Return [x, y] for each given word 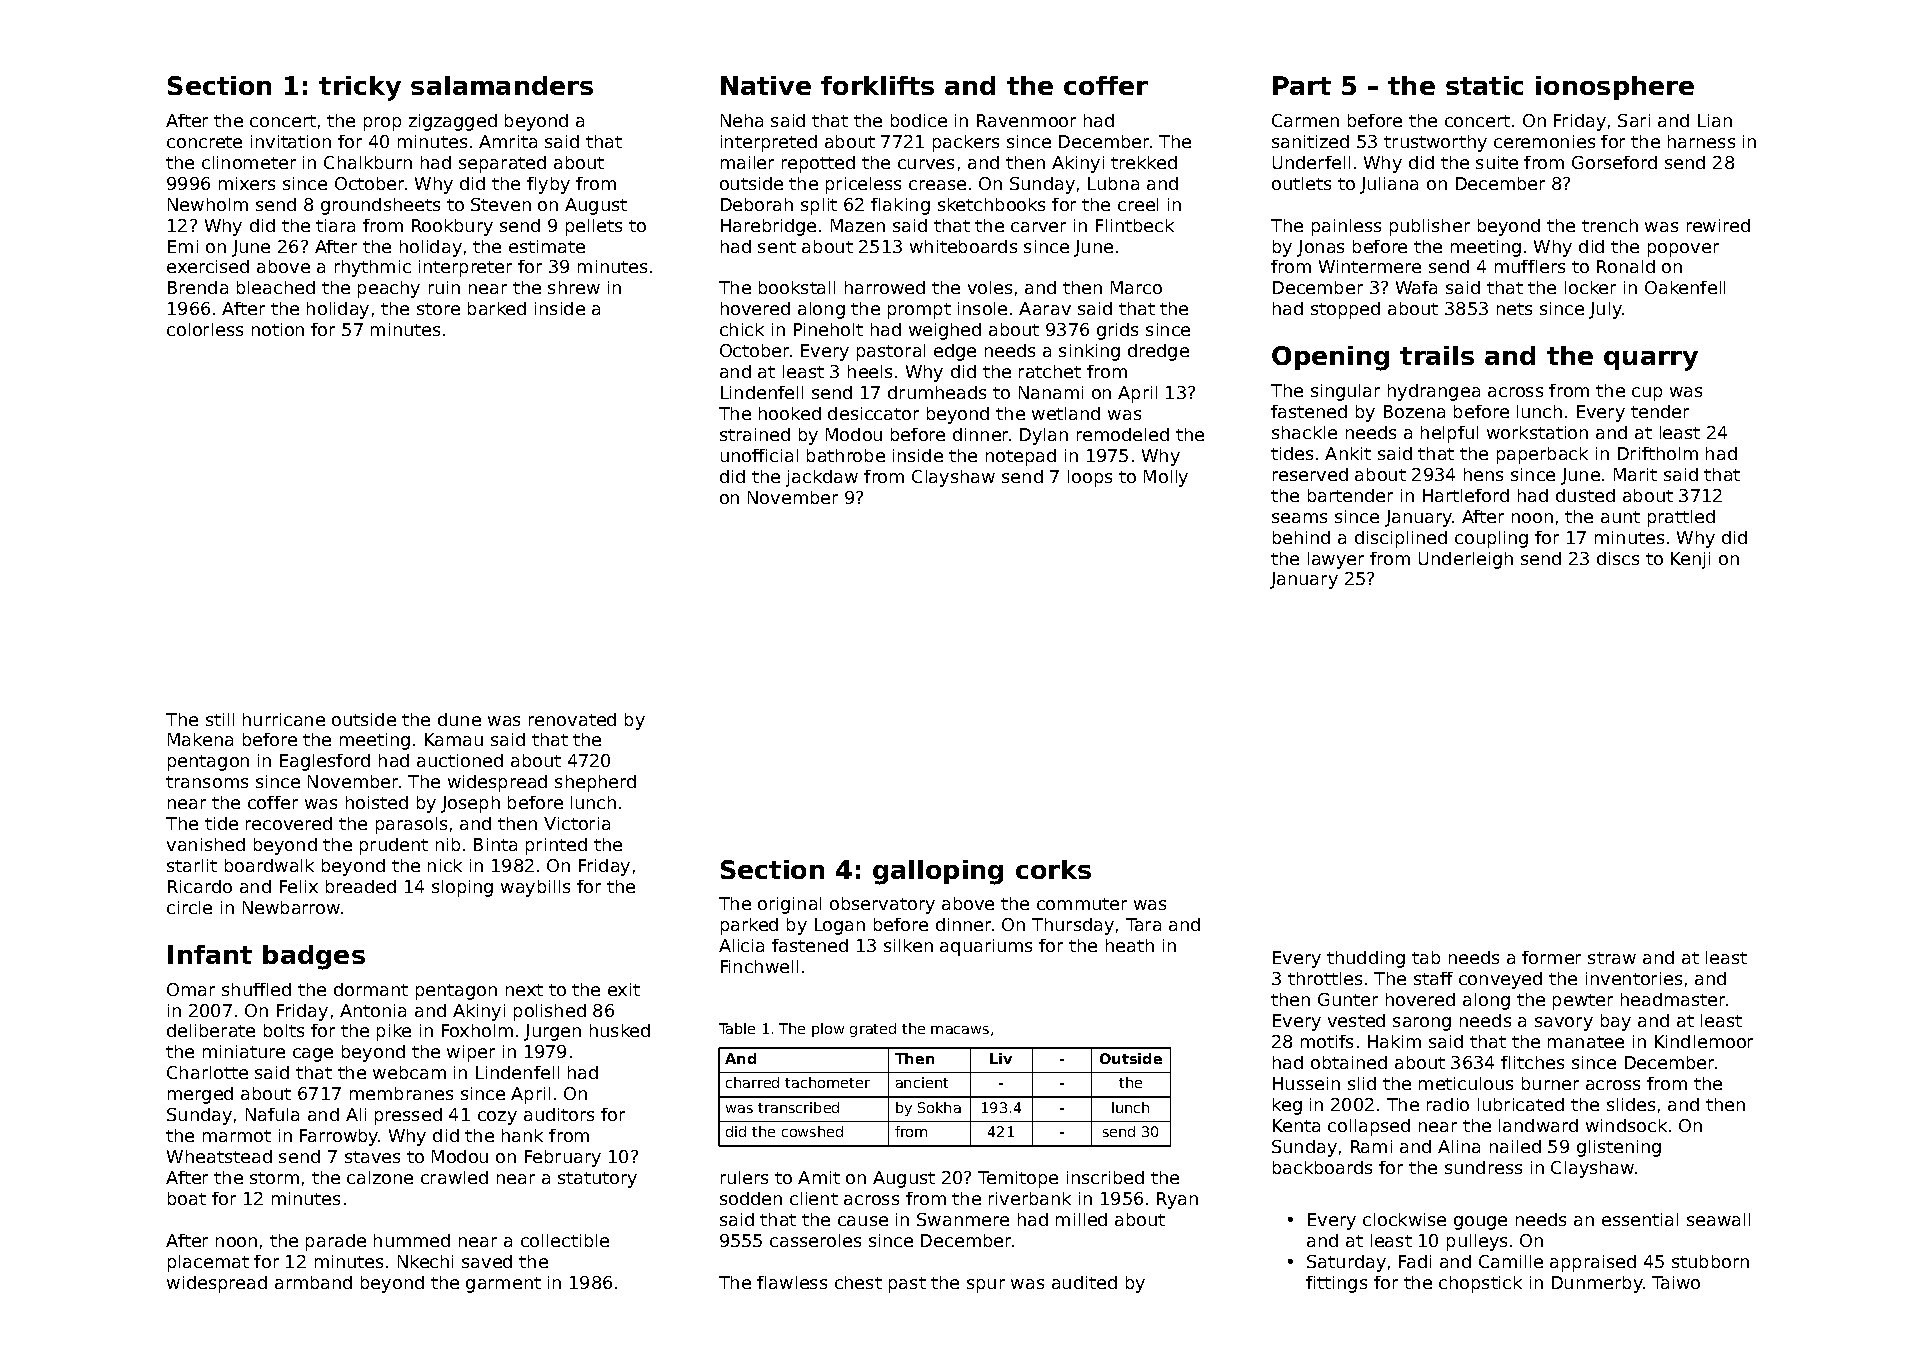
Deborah [757, 204]
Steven [501, 204]
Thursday [1073, 926]
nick [445, 865]
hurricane [284, 719]
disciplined [1401, 539]
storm [274, 1178]
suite [1497, 162]
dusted [1585, 495]
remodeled [1123, 434]
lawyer [1336, 560]
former [1551, 957]
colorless [205, 329]
